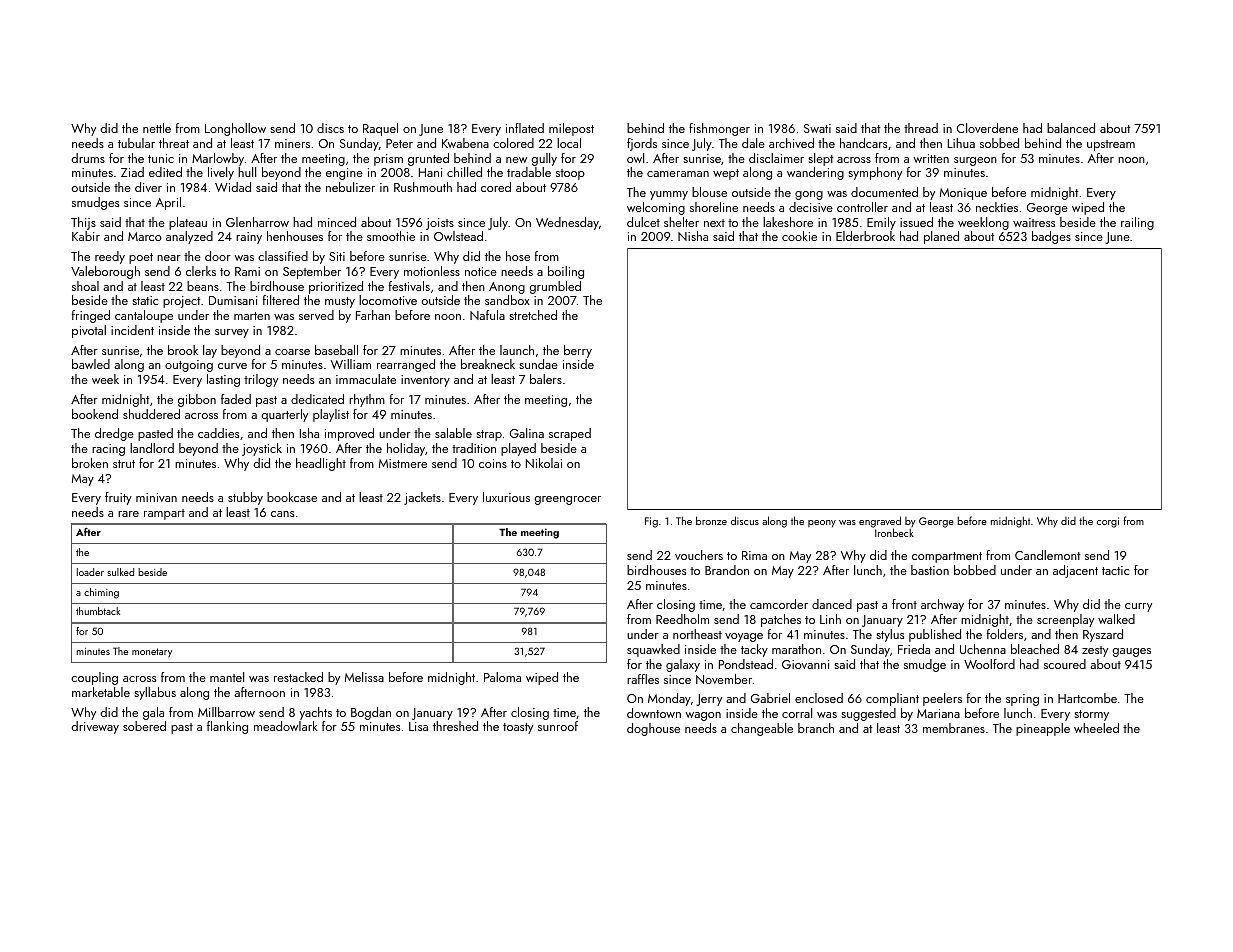 This image has height=952, width=1233. What do you see at coordinates (144, 726) in the image?
I see `sobered` at bounding box center [144, 726].
